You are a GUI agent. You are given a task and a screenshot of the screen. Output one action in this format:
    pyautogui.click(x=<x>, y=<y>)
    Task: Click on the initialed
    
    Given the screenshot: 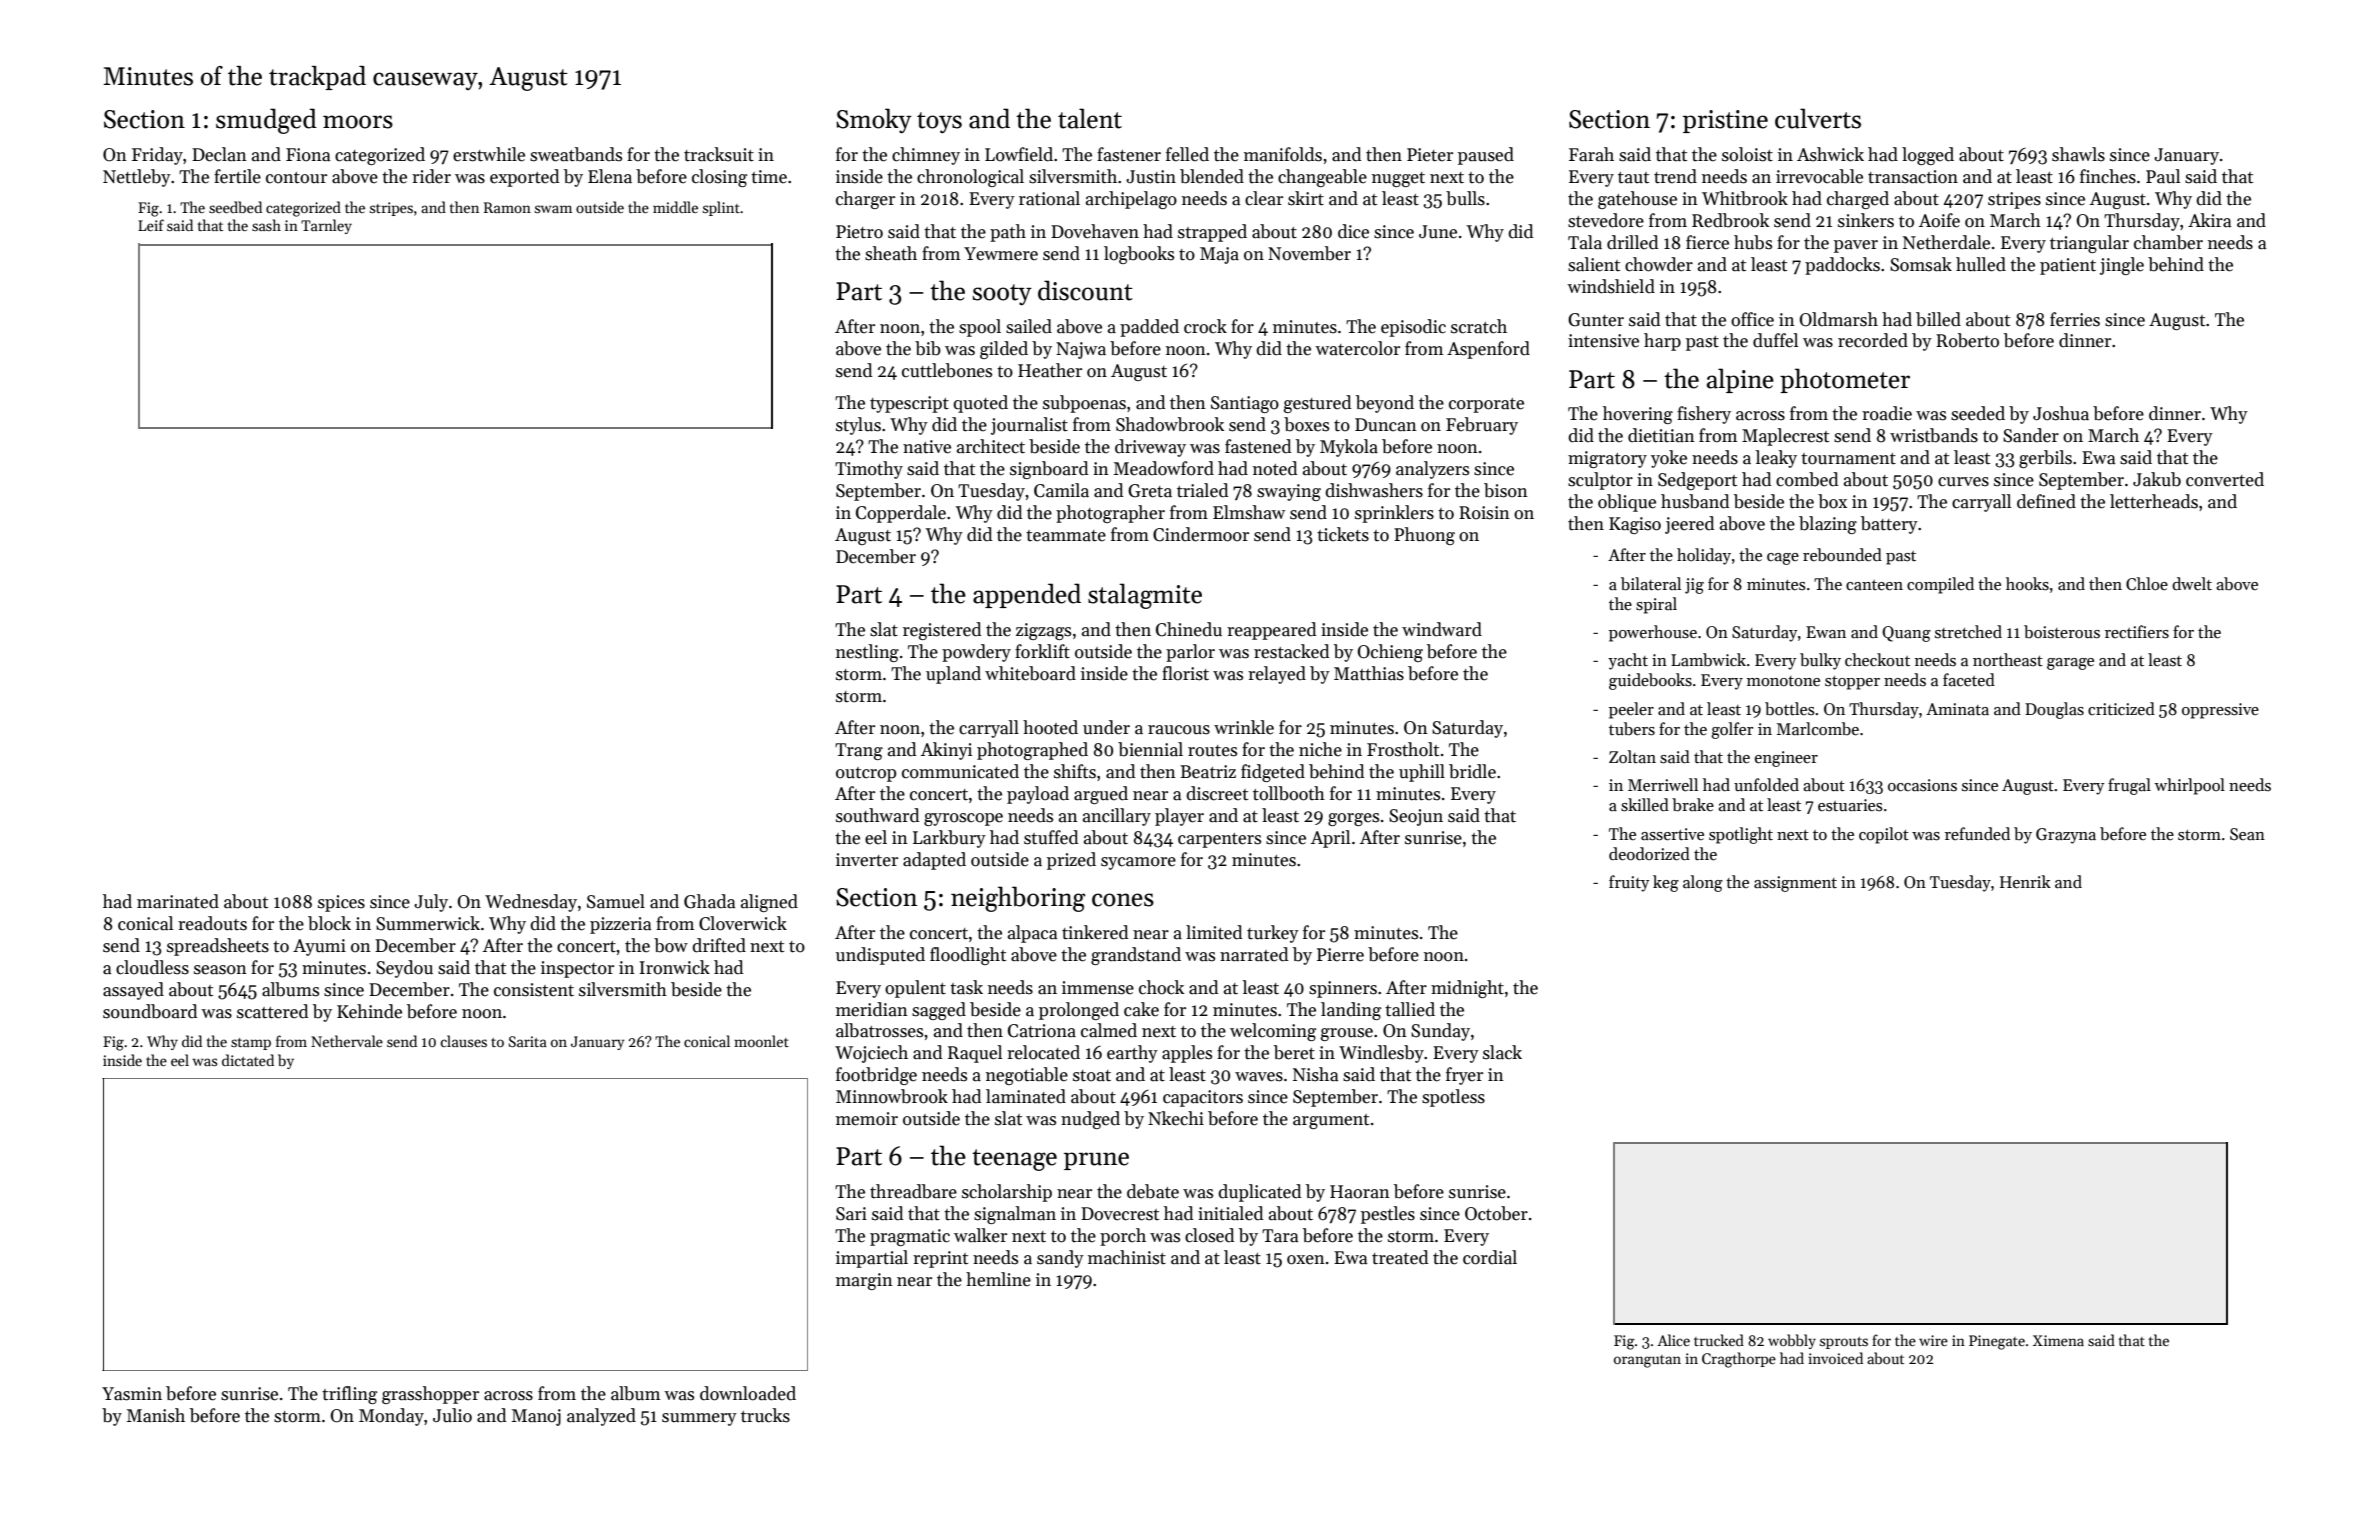 What is the action you would take?
    pyautogui.click(x=1230, y=1213)
